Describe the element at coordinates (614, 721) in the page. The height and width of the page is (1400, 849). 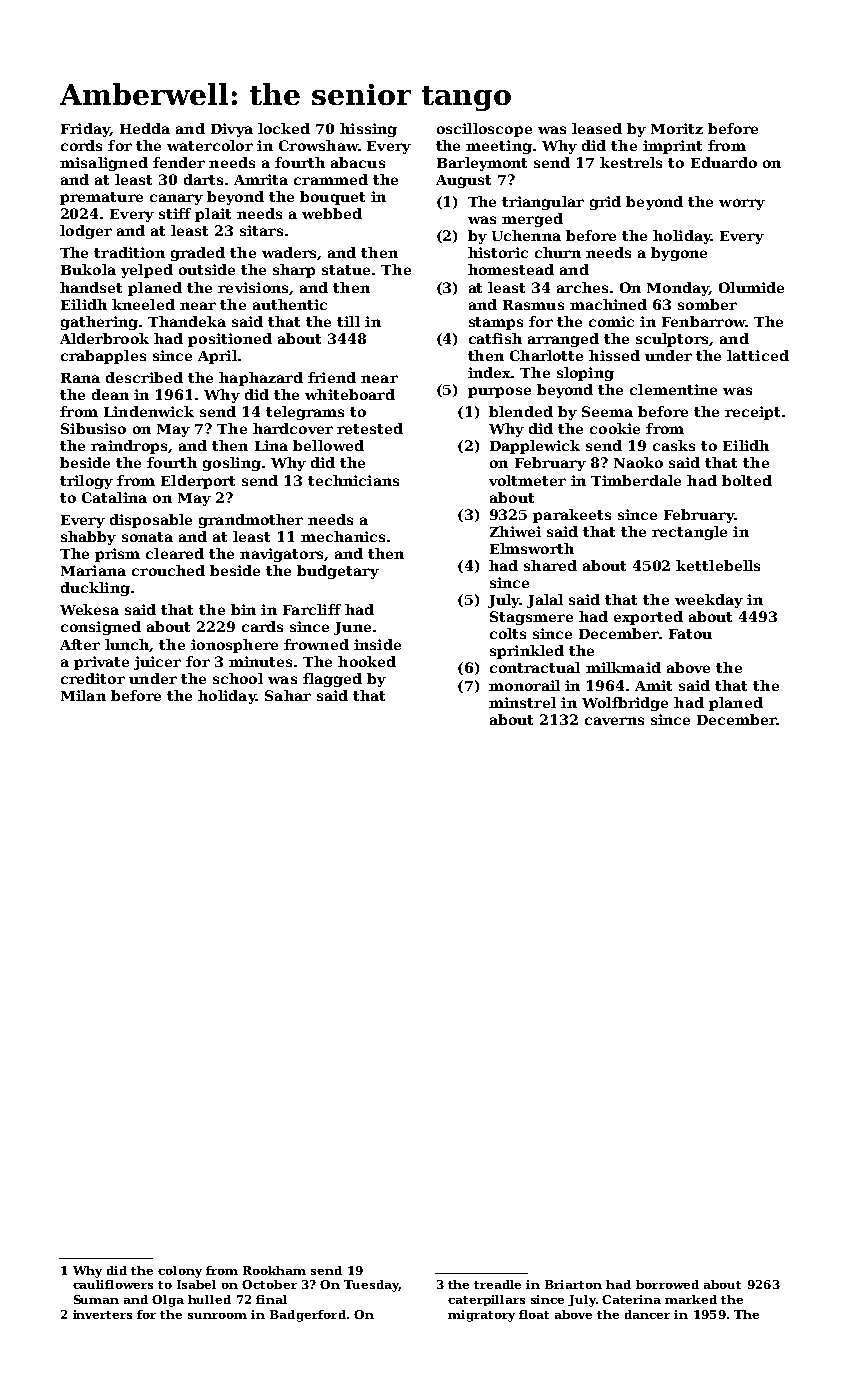
I see `caverns` at that location.
